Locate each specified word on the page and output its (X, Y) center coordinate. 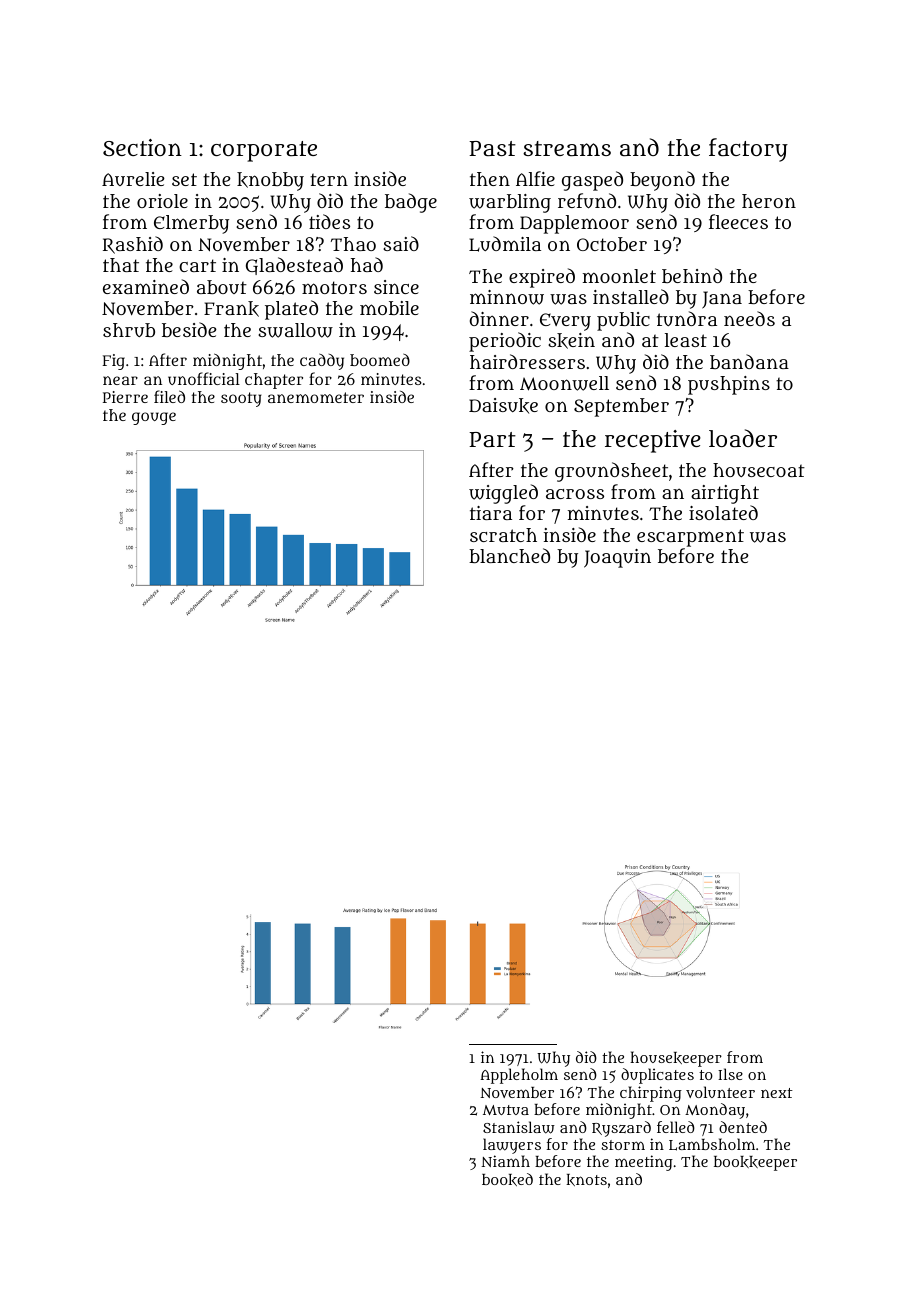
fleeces (738, 221)
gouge (154, 418)
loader (743, 438)
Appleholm (519, 1076)
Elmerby (191, 224)
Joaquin (617, 558)
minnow (507, 297)
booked (507, 1179)
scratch (503, 535)
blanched (509, 555)
